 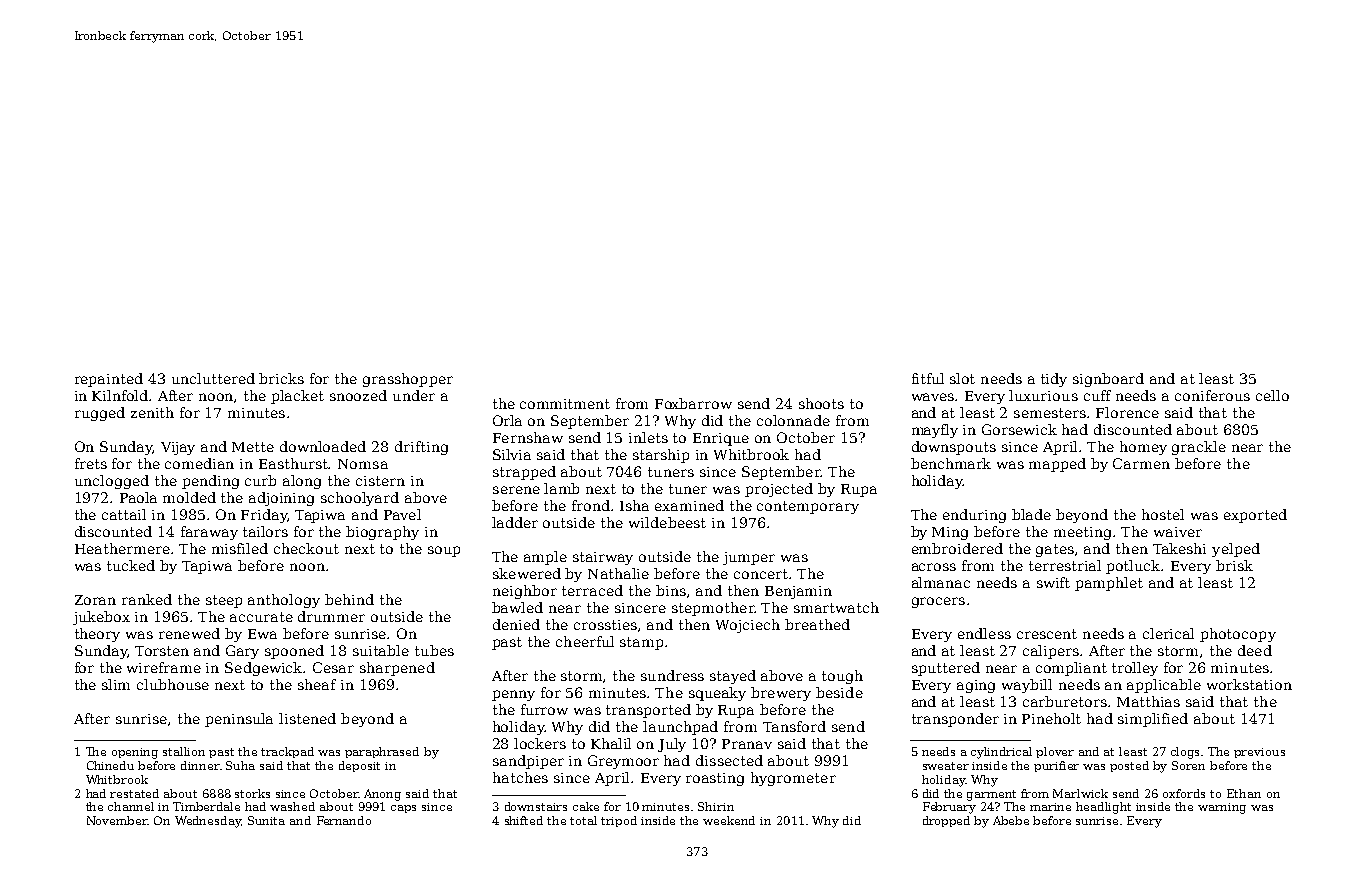 What do you see at coordinates (164, 667) in the document?
I see `wireframe` at bounding box center [164, 667].
